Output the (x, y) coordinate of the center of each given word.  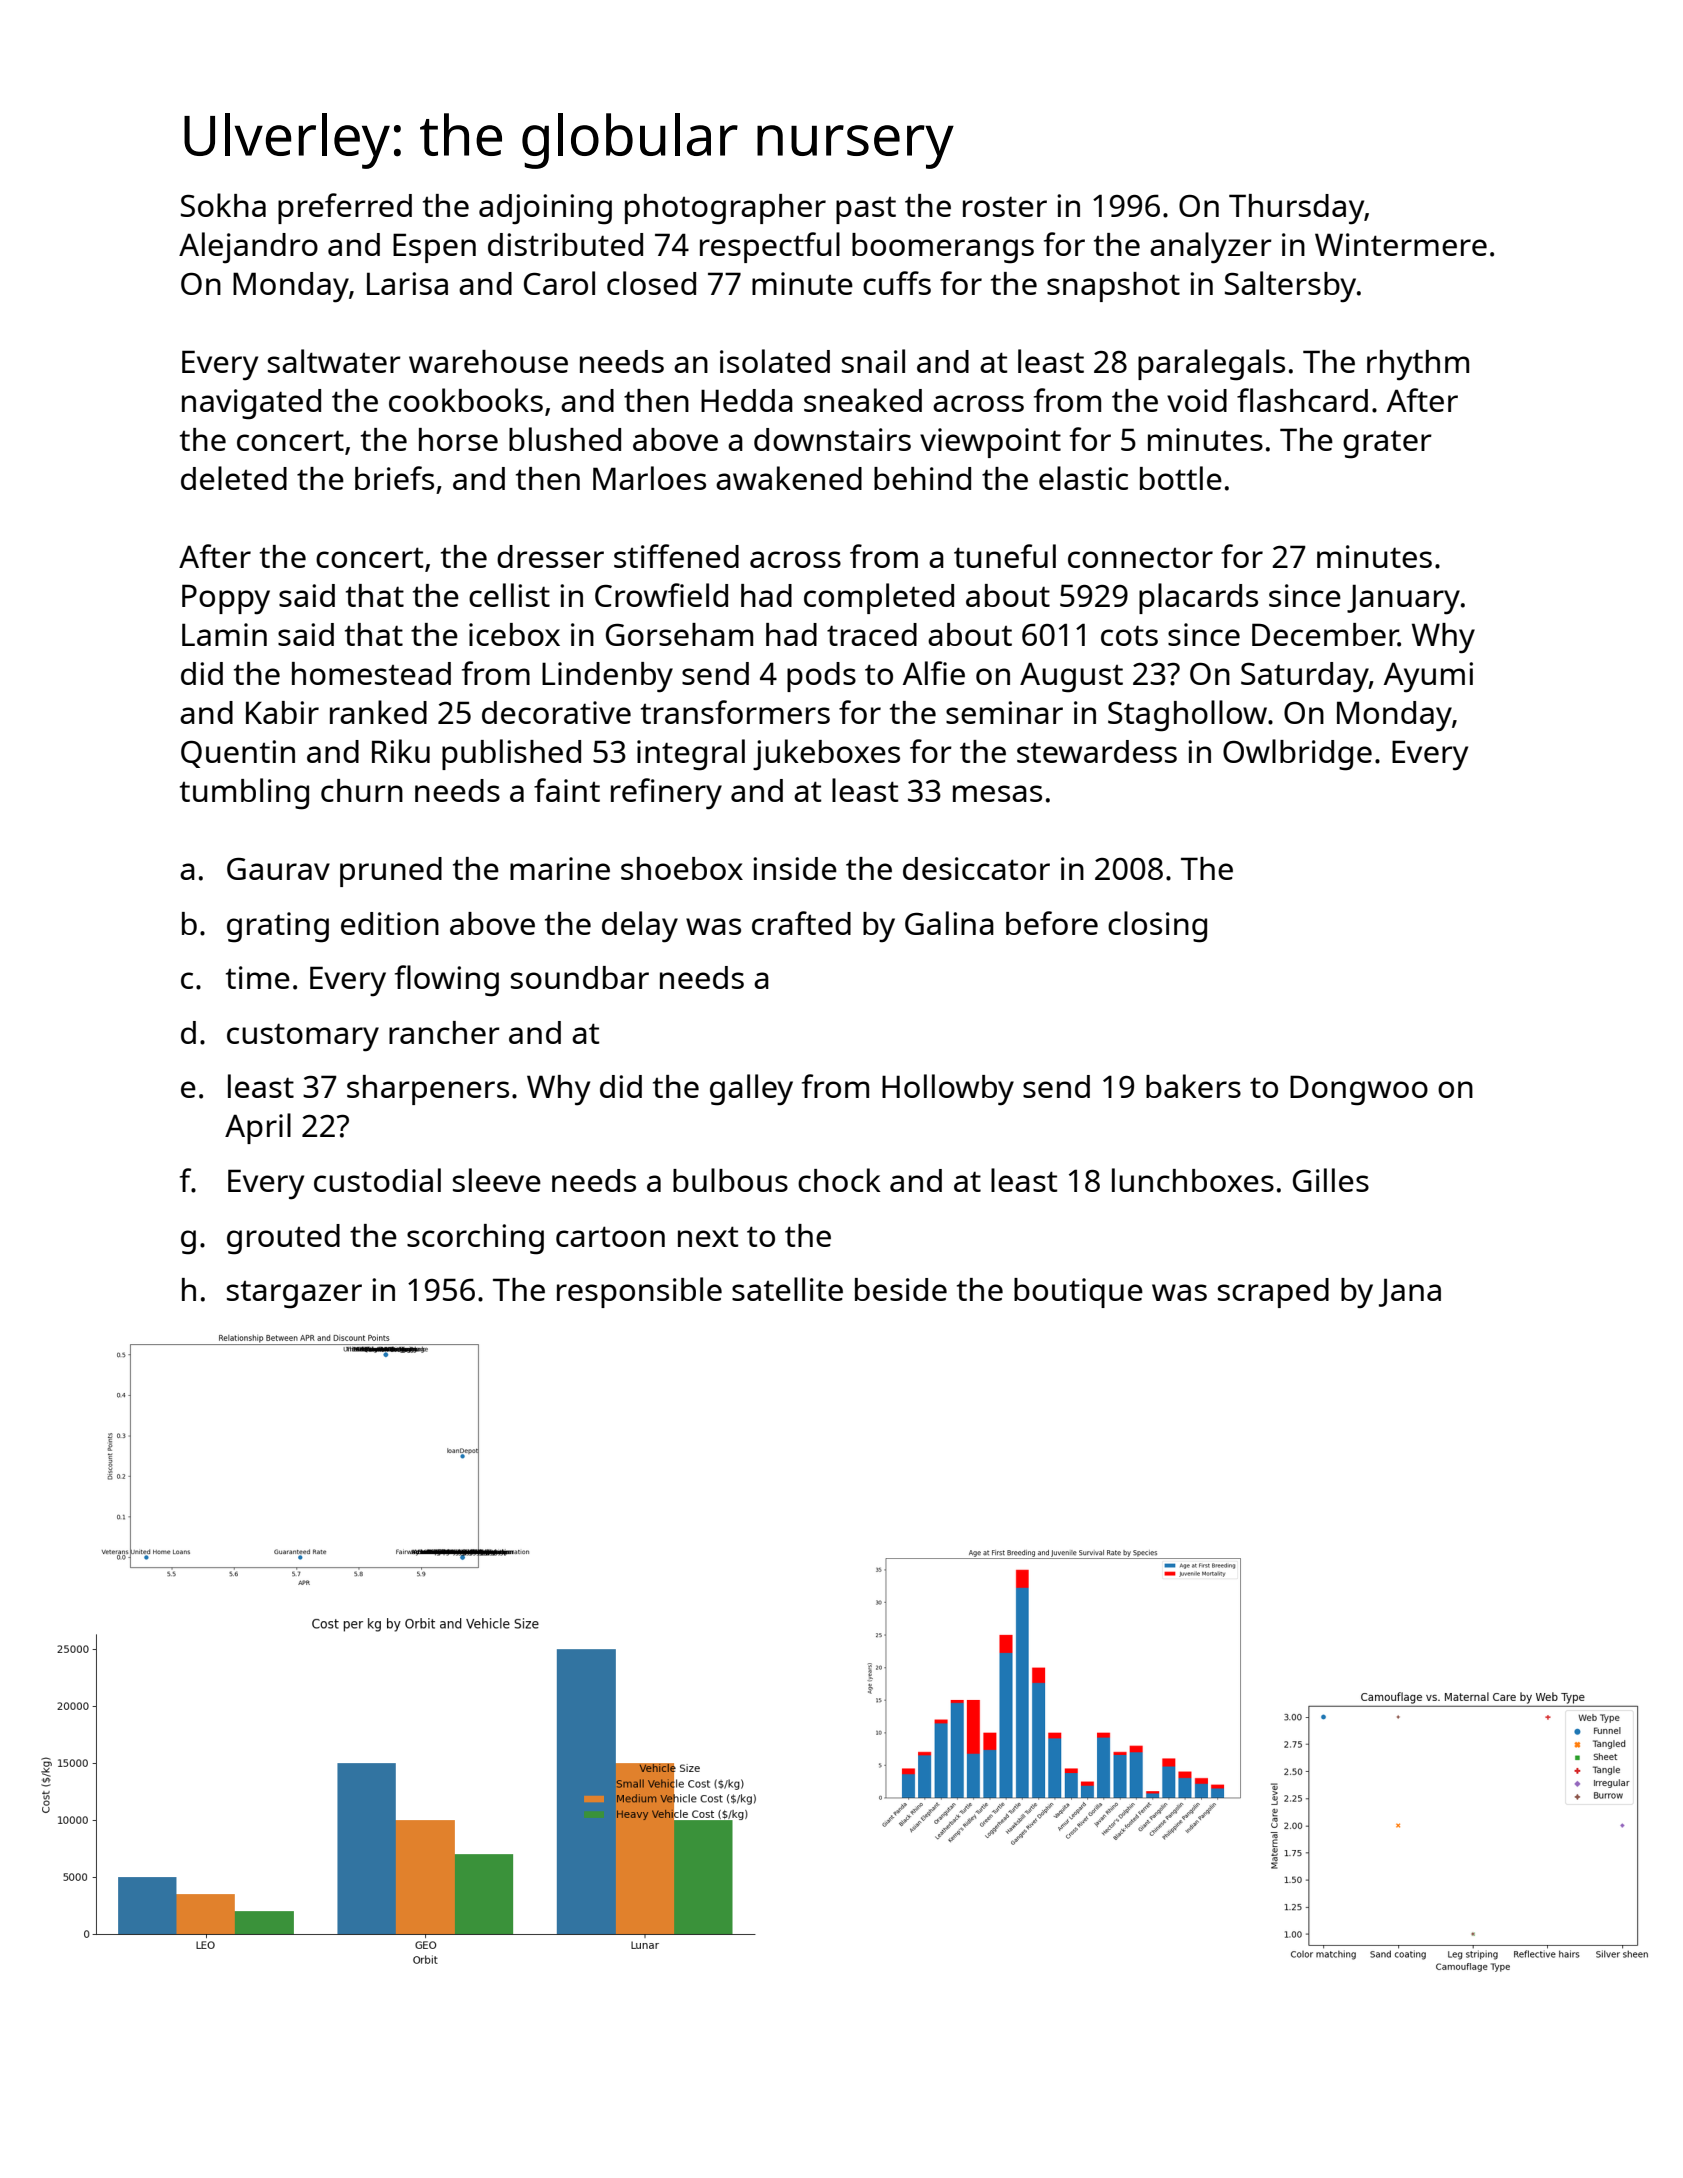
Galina (949, 923)
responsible (639, 1292)
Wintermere (1401, 244)
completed (879, 598)
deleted (234, 478)
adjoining (545, 209)
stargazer (294, 1295)
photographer (725, 209)
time (258, 977)
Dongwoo (1359, 1090)
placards (1198, 598)
